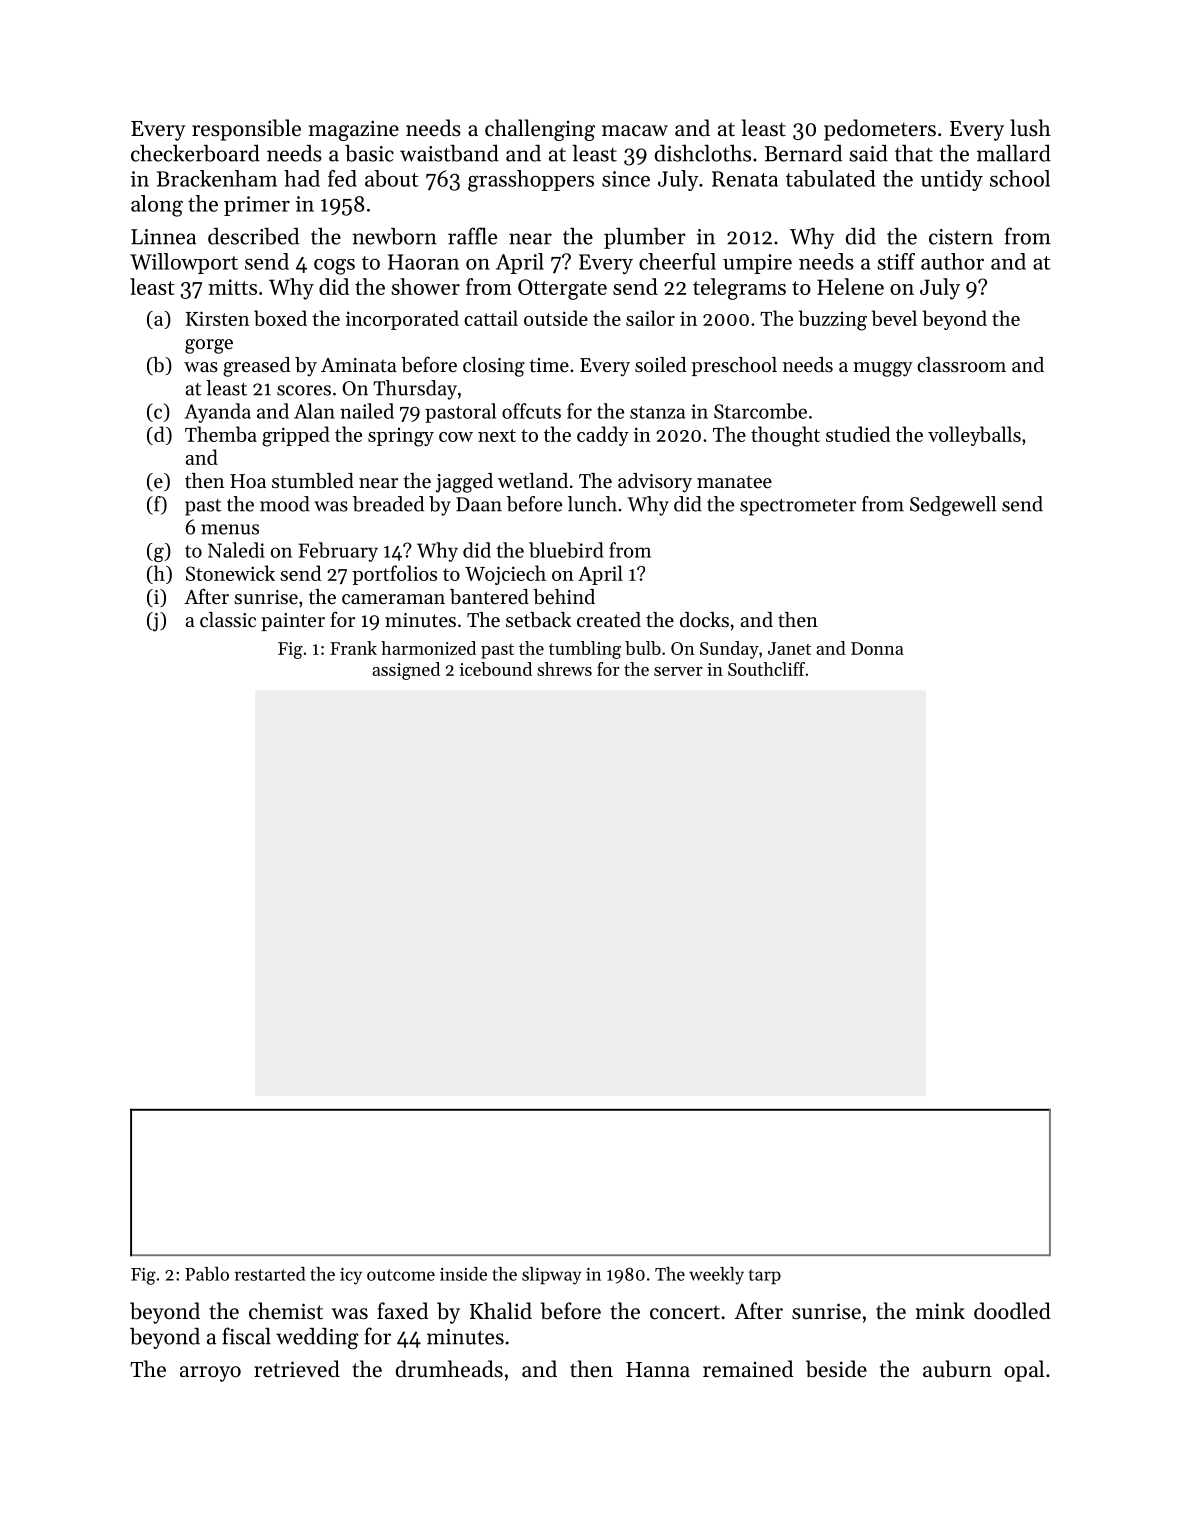 The width and height of the page is (1181, 1529). What do you see at coordinates (953, 506) in the page?
I see `Sedgewell` at bounding box center [953, 506].
